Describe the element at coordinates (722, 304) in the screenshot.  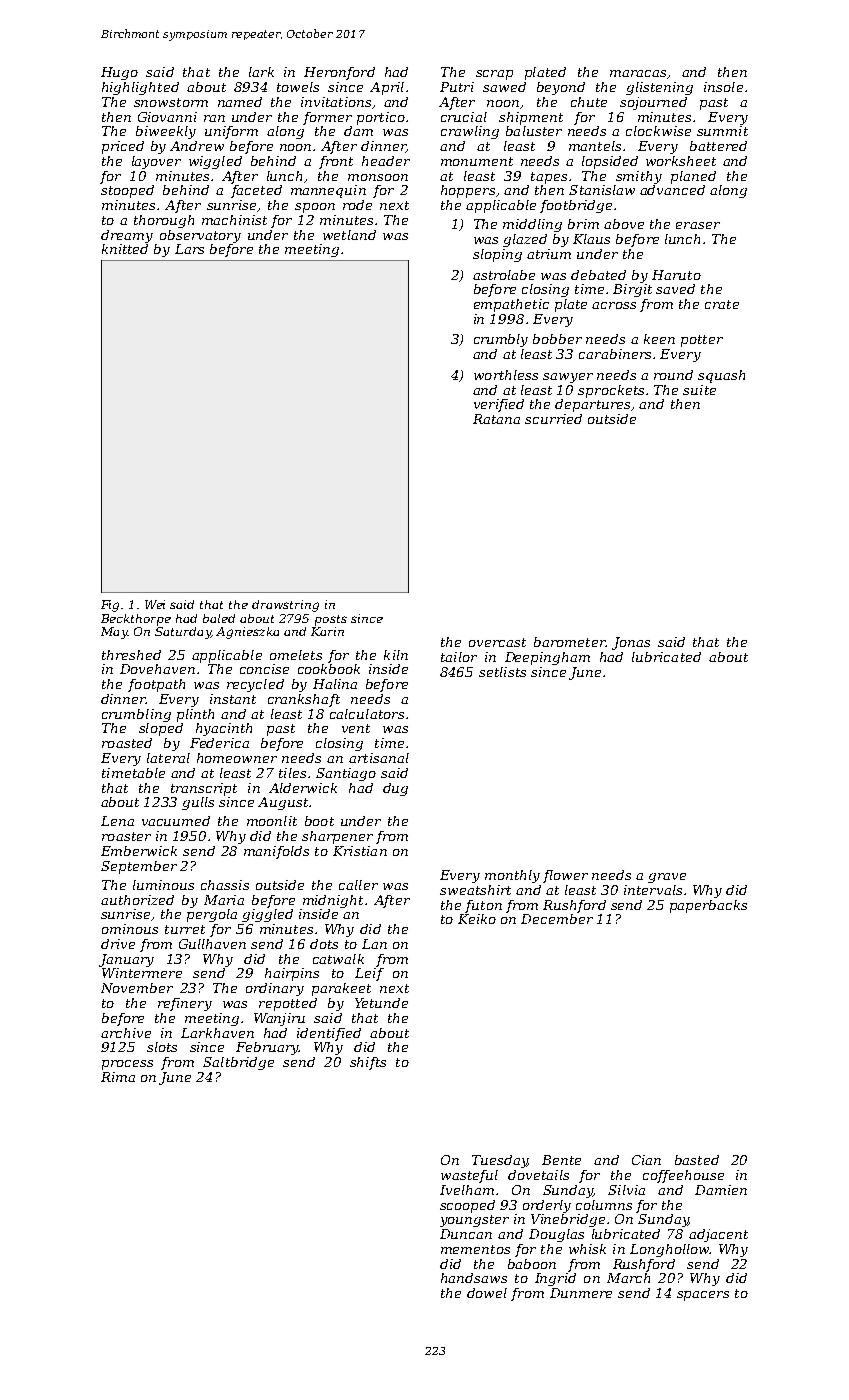
I see `crate` at that location.
